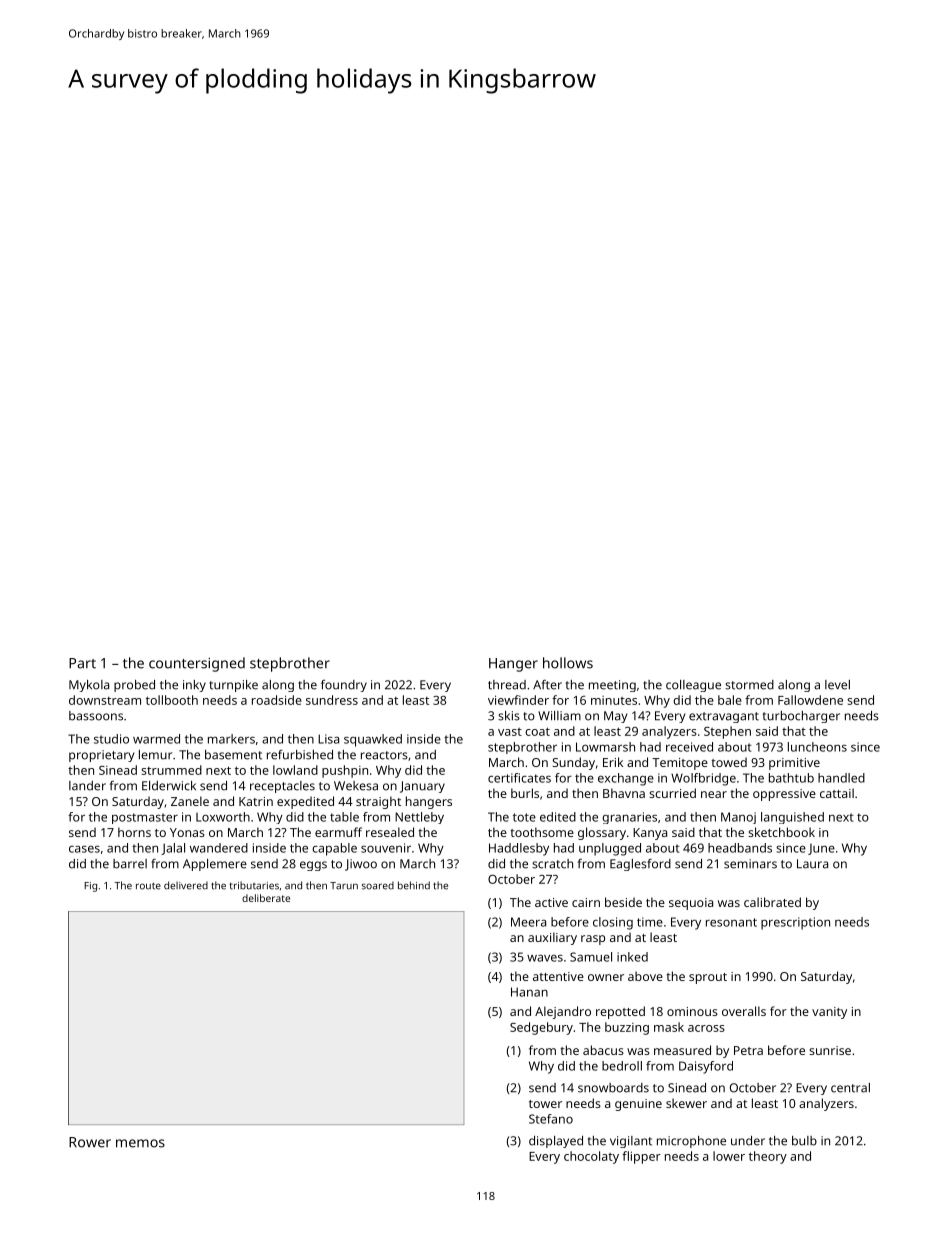 This image has height=1233, width=952. Describe the element at coordinates (140, 1143) in the image. I see `memos` at that location.
